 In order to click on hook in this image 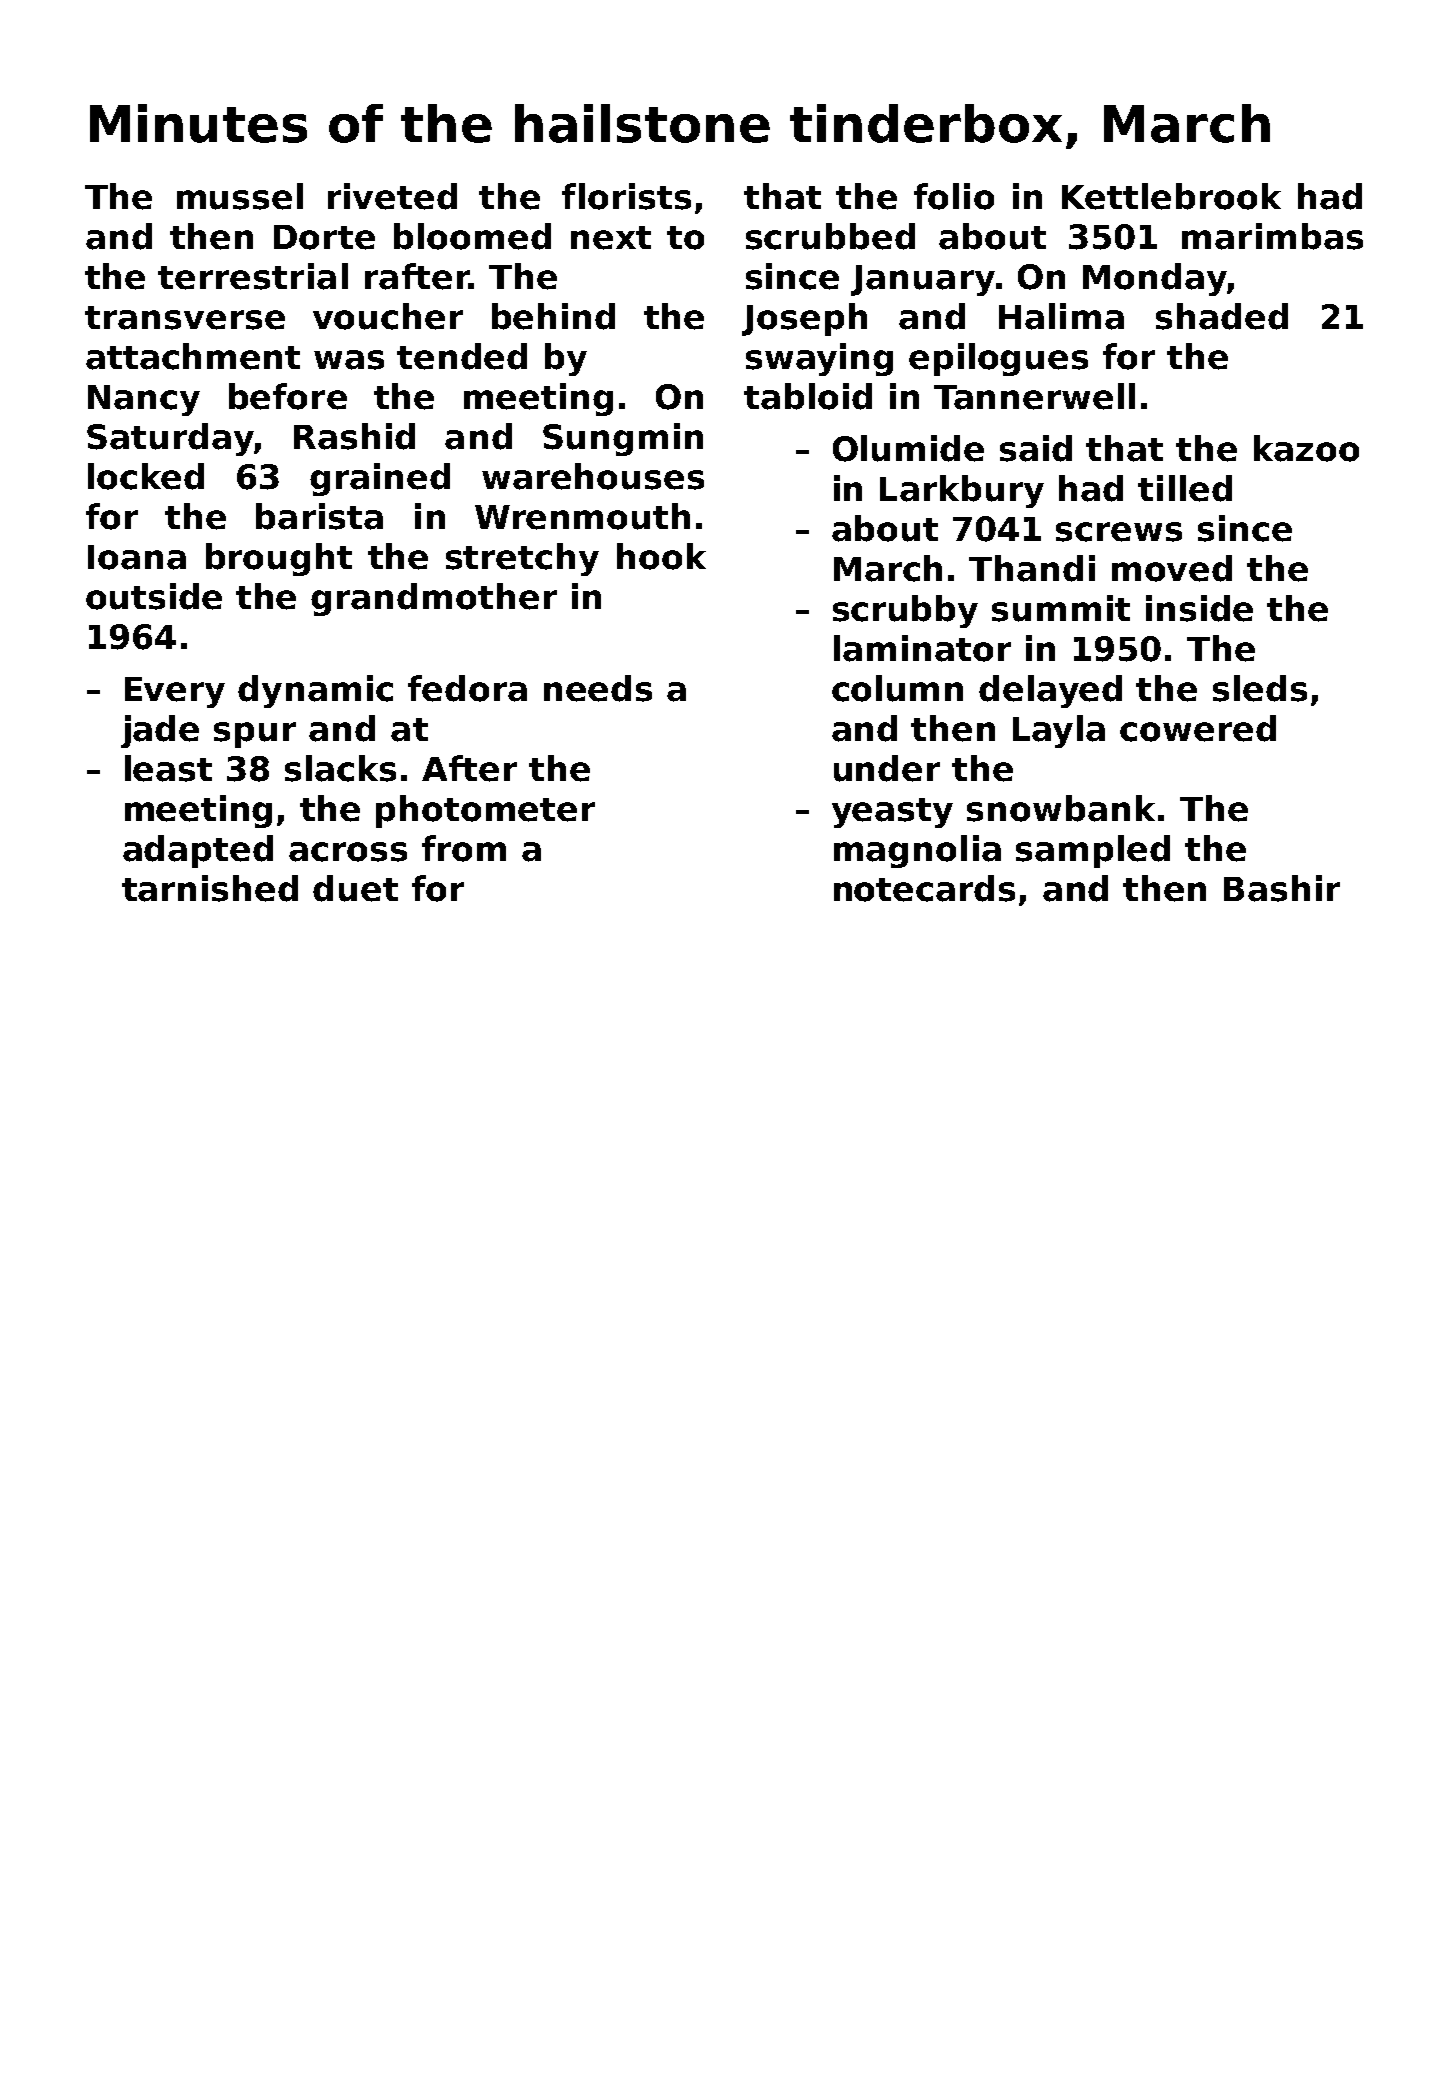, I will do `click(661, 556)`.
